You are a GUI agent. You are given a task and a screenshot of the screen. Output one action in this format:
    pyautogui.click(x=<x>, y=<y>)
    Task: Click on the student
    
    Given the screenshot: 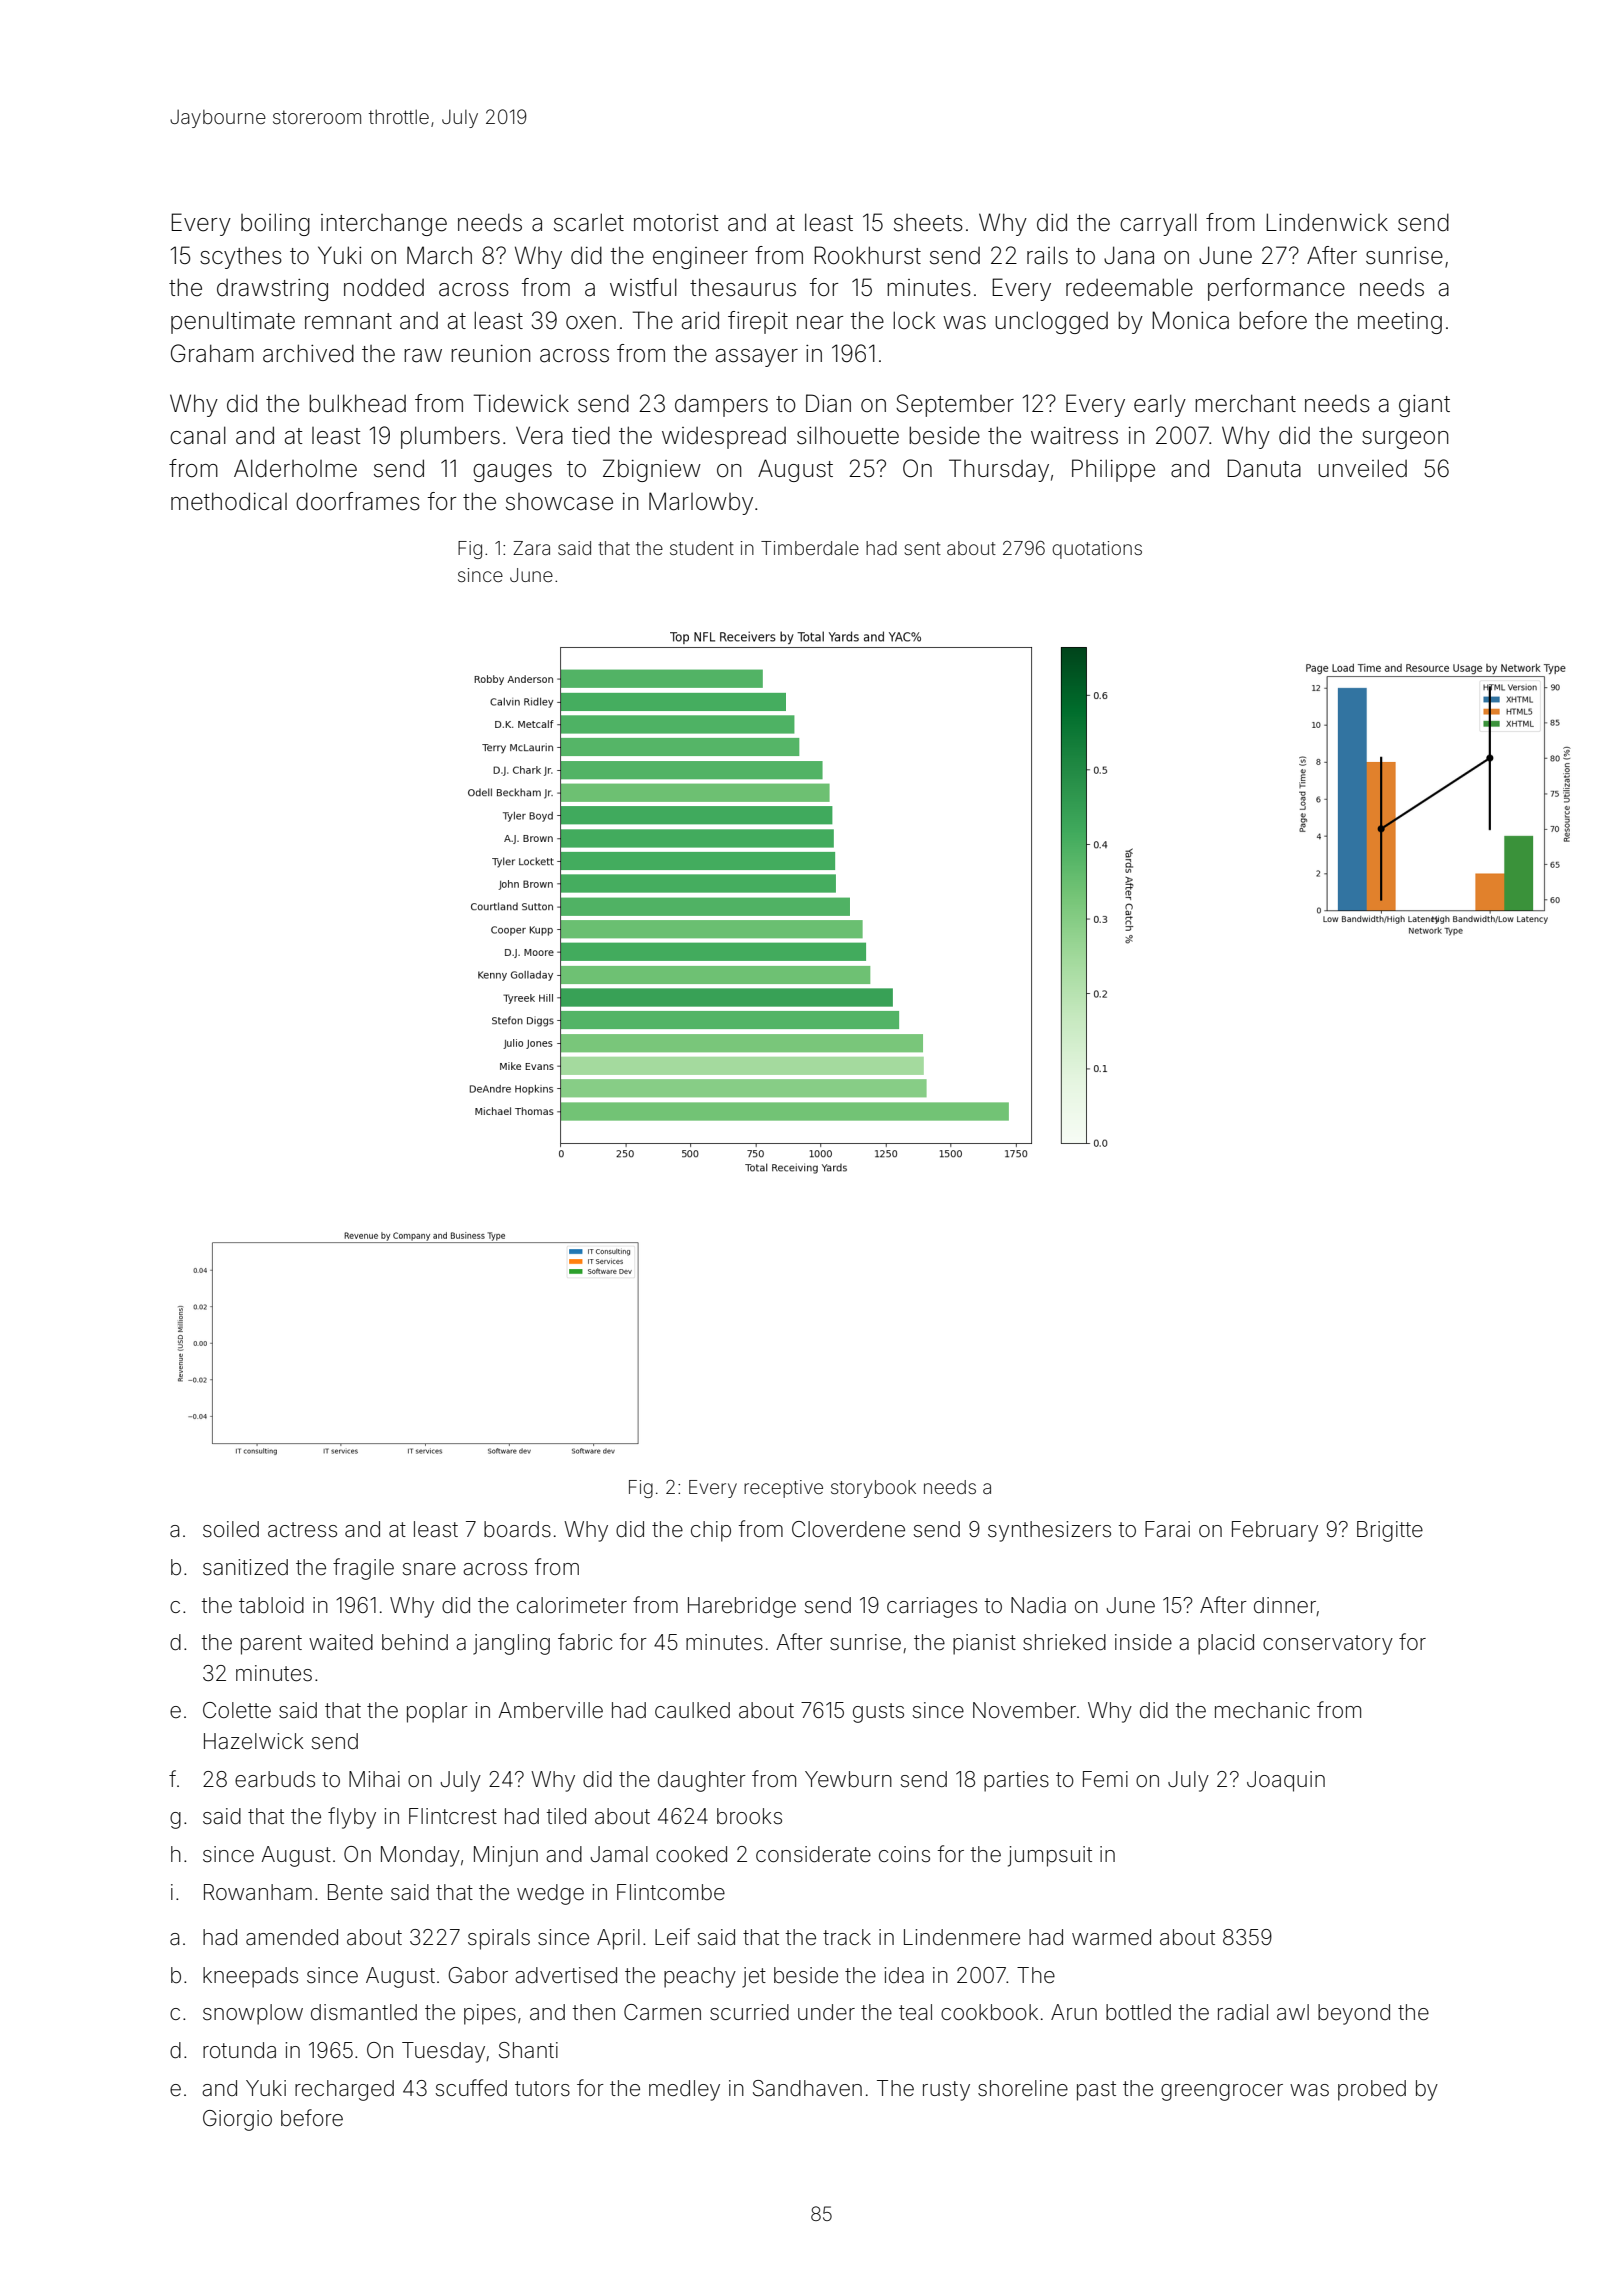 What is the action you would take?
    pyautogui.click(x=702, y=548)
